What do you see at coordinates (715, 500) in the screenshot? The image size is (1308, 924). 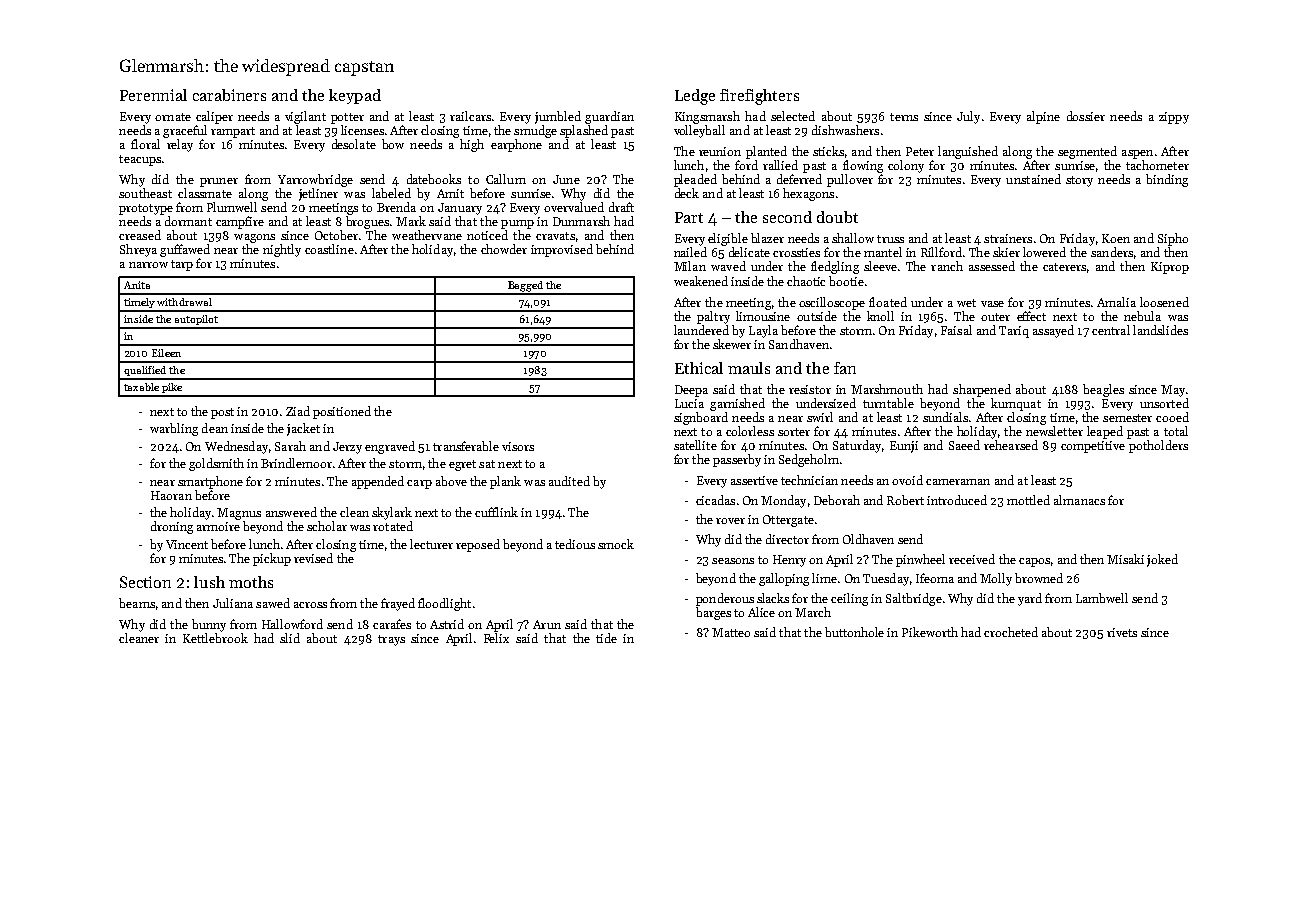 I see `cicadas` at bounding box center [715, 500].
